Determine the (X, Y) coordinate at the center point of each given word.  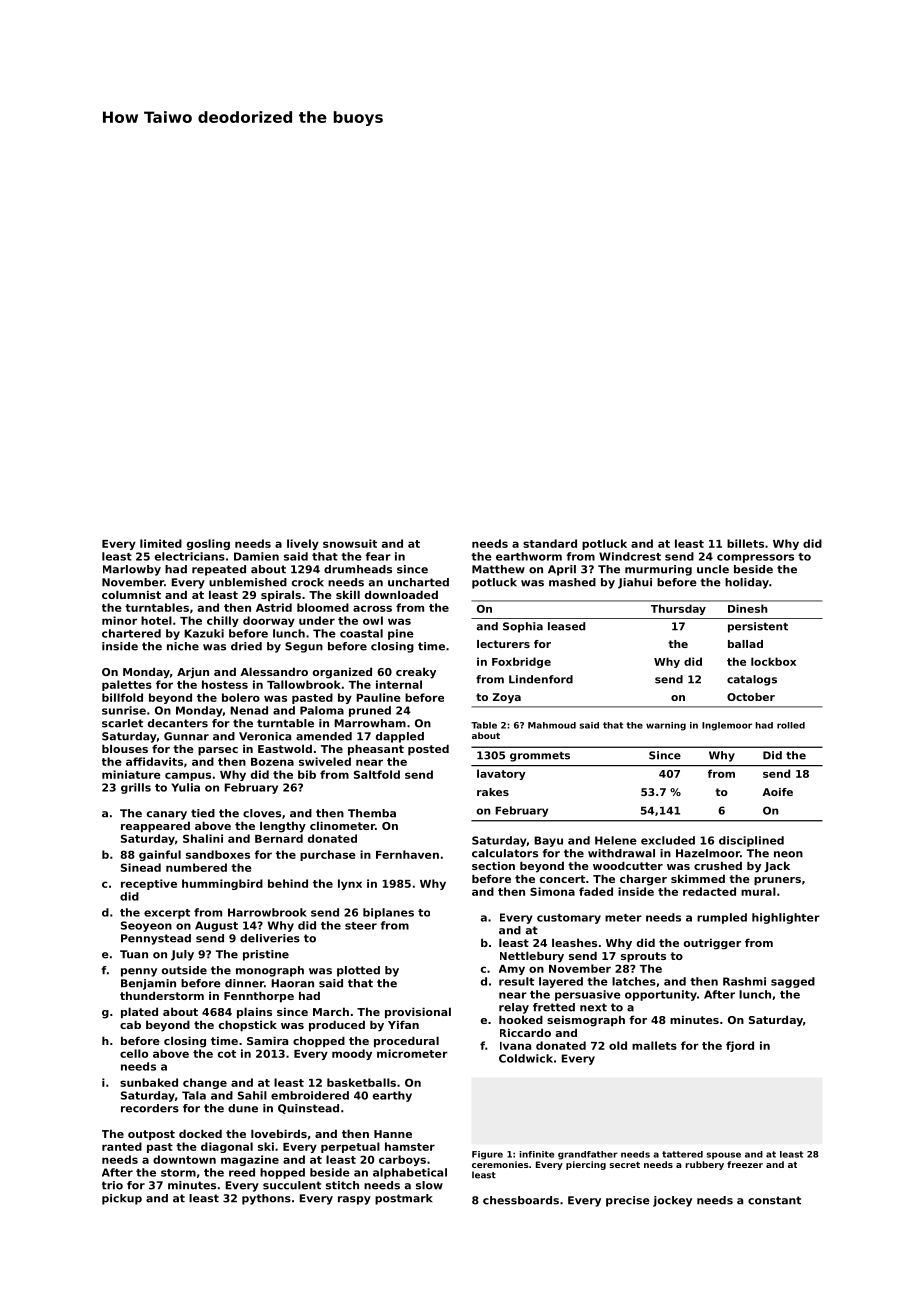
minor (119, 620)
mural (758, 891)
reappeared (155, 827)
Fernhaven (407, 854)
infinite (536, 1154)
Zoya (506, 698)
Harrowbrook (267, 912)
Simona (552, 891)
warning (666, 726)
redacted (709, 891)
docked (200, 1133)
